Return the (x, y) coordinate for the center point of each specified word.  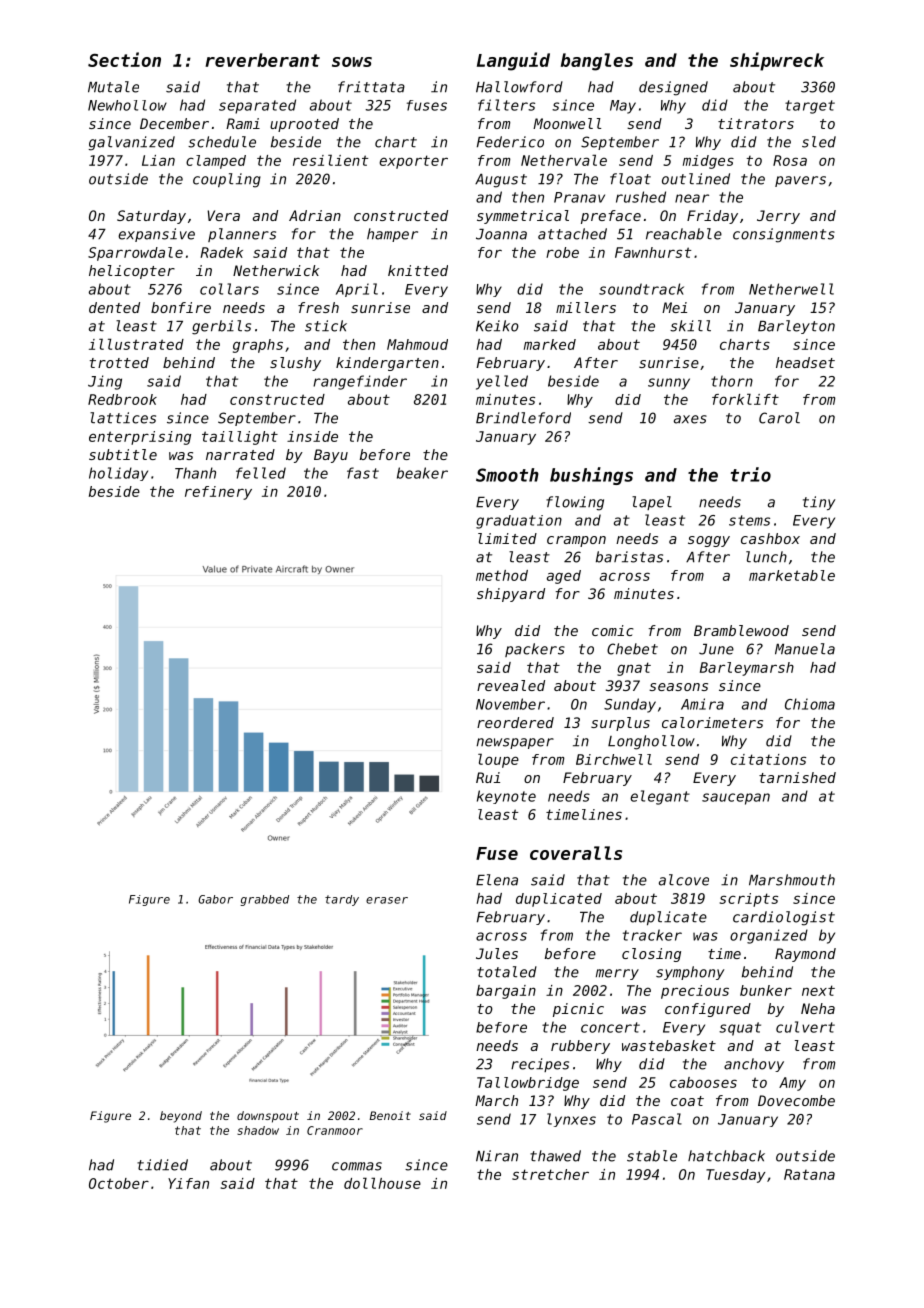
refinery (218, 493)
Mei (674, 307)
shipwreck (777, 61)
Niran (497, 1156)
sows (352, 62)
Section (124, 59)
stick (326, 326)
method (502, 575)
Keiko (497, 326)
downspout (268, 1117)
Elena (497, 880)
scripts (749, 900)
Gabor (215, 899)
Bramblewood (741, 630)
